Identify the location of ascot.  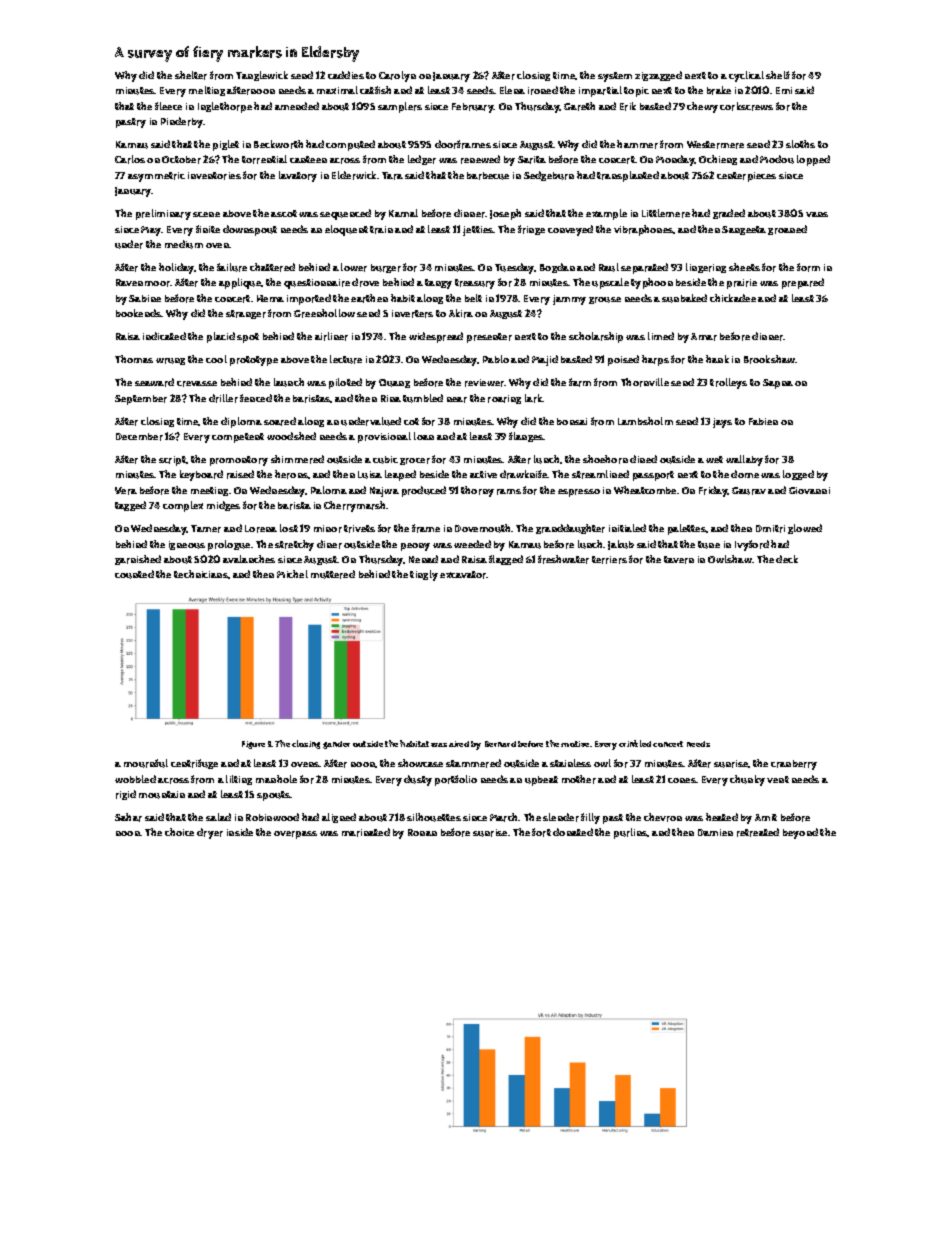
(284, 213).
